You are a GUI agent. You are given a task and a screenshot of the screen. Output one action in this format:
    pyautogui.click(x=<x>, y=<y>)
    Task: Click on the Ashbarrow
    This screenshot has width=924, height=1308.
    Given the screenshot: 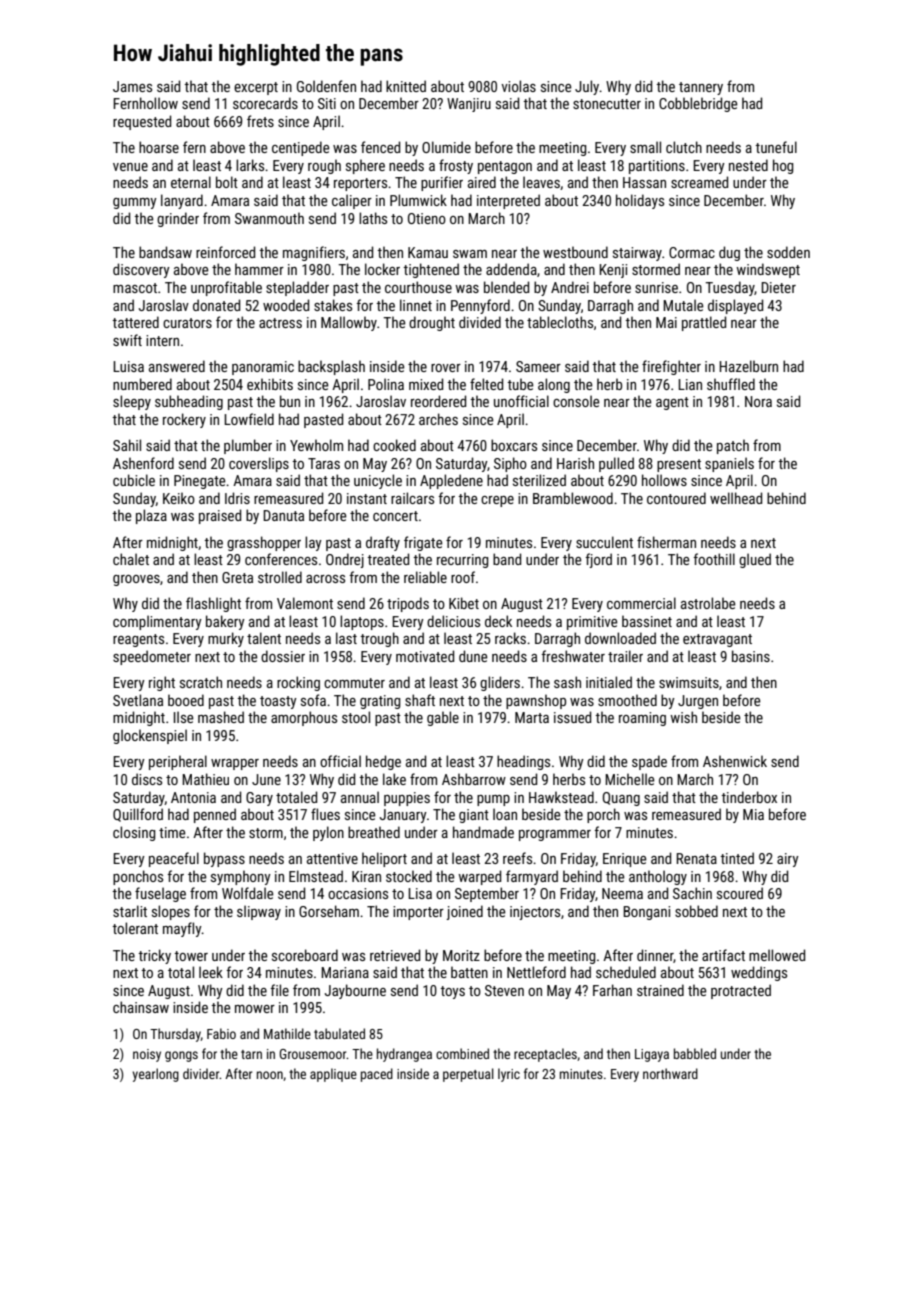 What is the action you would take?
    pyautogui.click(x=474, y=779)
